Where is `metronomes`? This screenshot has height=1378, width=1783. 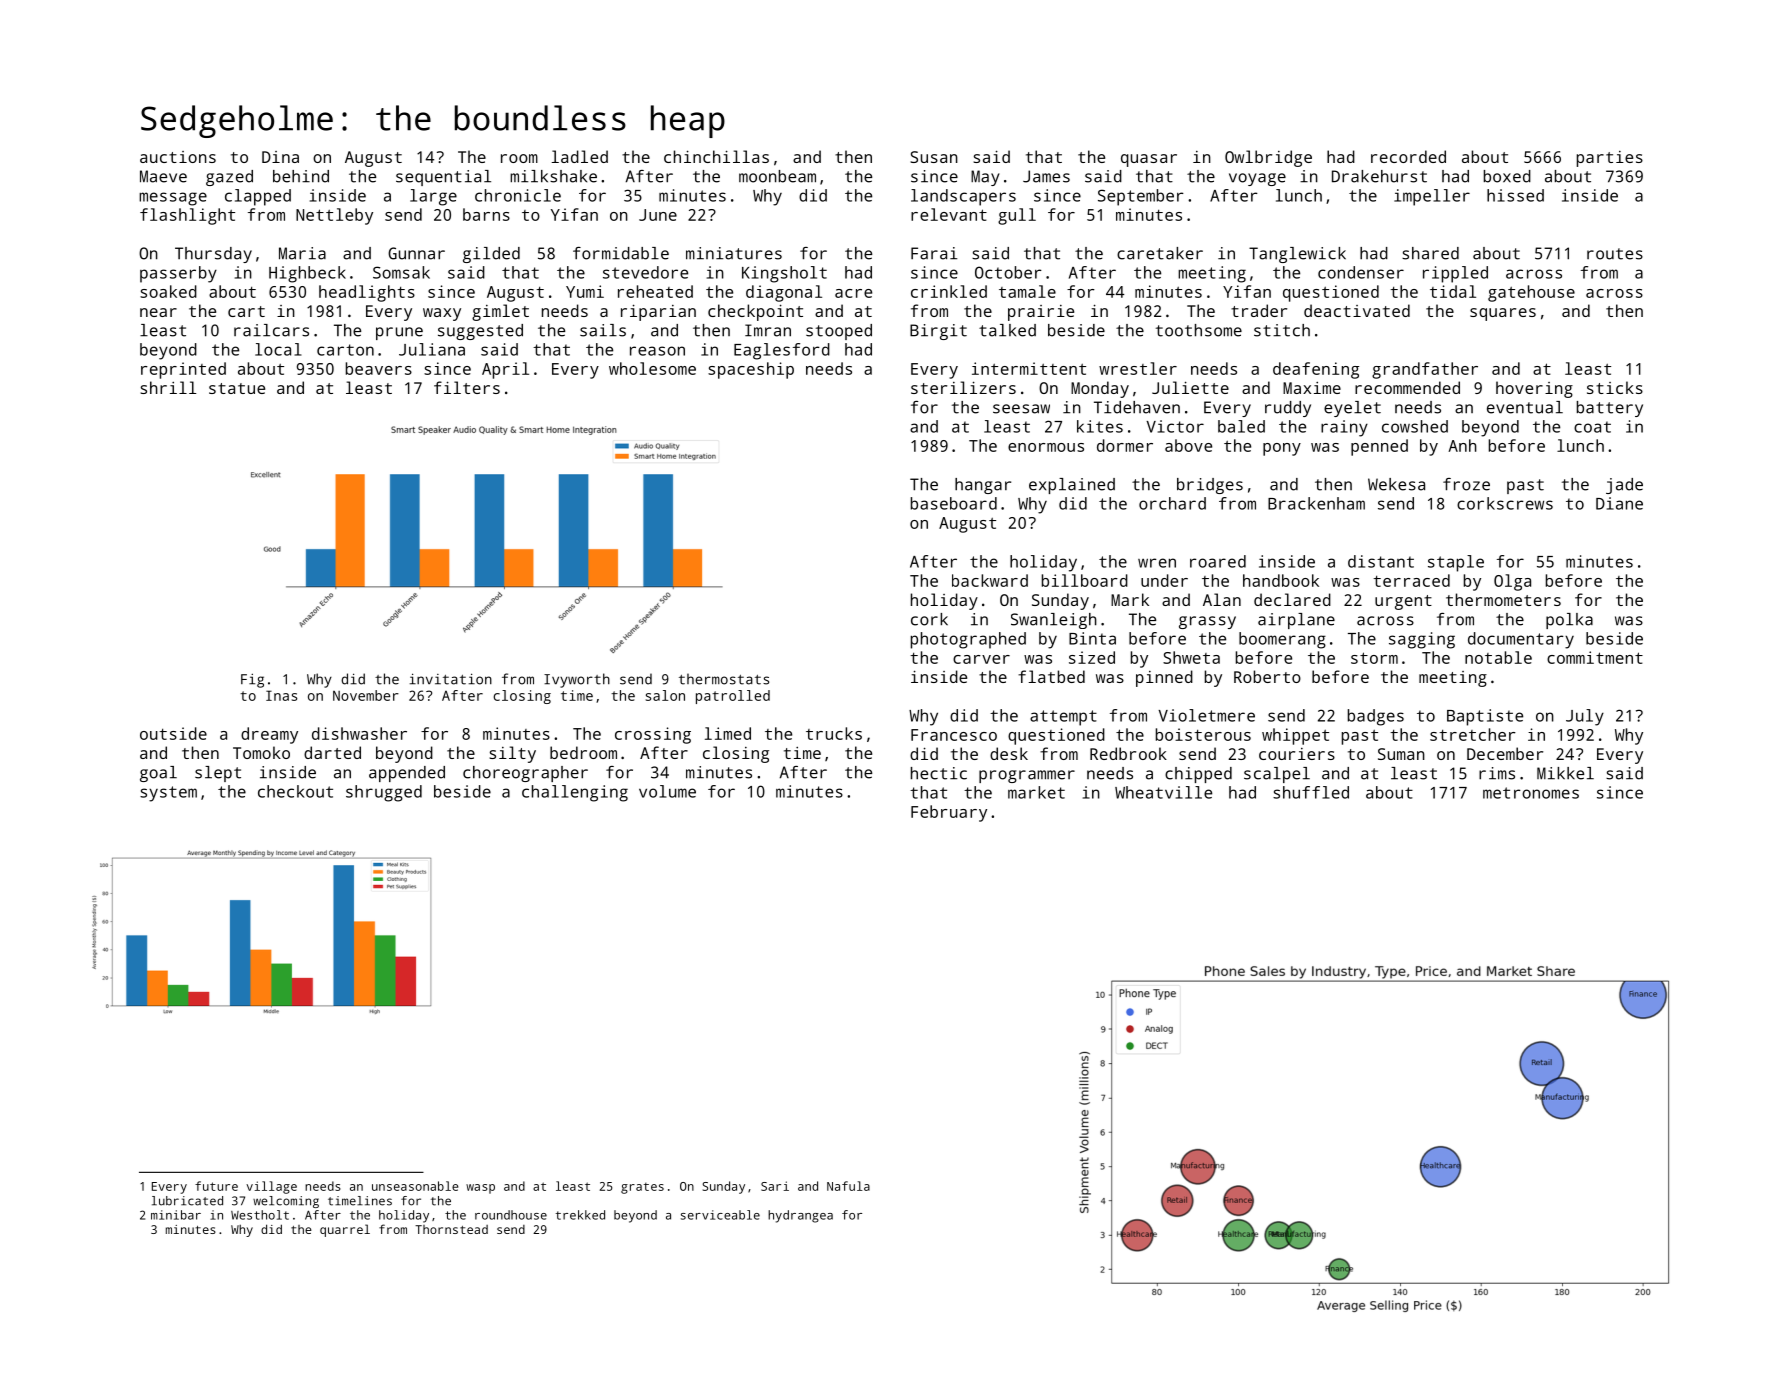
metronomes is located at coordinates (1531, 793).
